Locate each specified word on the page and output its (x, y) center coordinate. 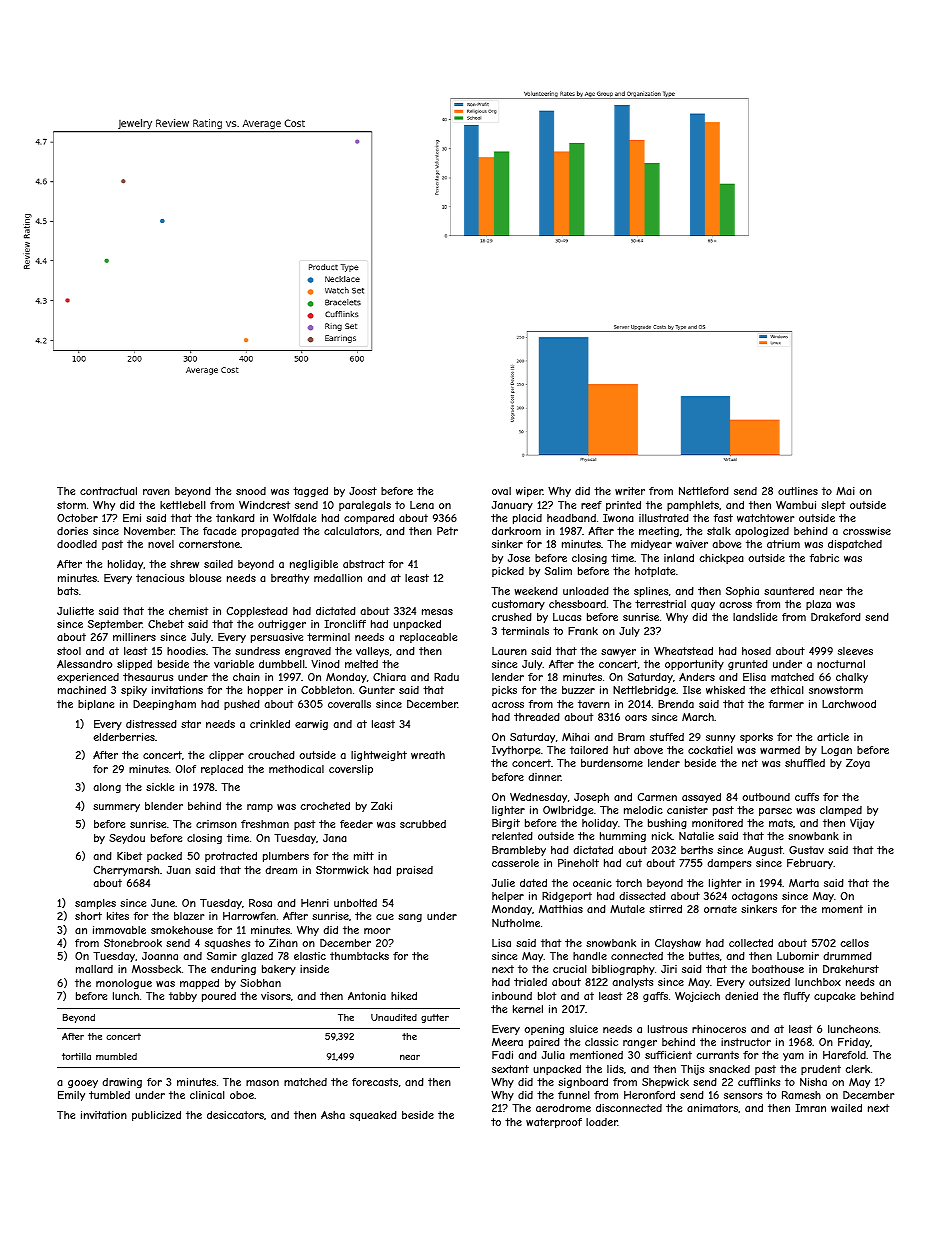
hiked (404, 996)
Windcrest (264, 505)
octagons (754, 897)
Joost (363, 491)
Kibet (129, 856)
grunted (748, 665)
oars (636, 718)
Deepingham (164, 705)
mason (262, 1083)
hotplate (655, 572)
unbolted (355, 903)
